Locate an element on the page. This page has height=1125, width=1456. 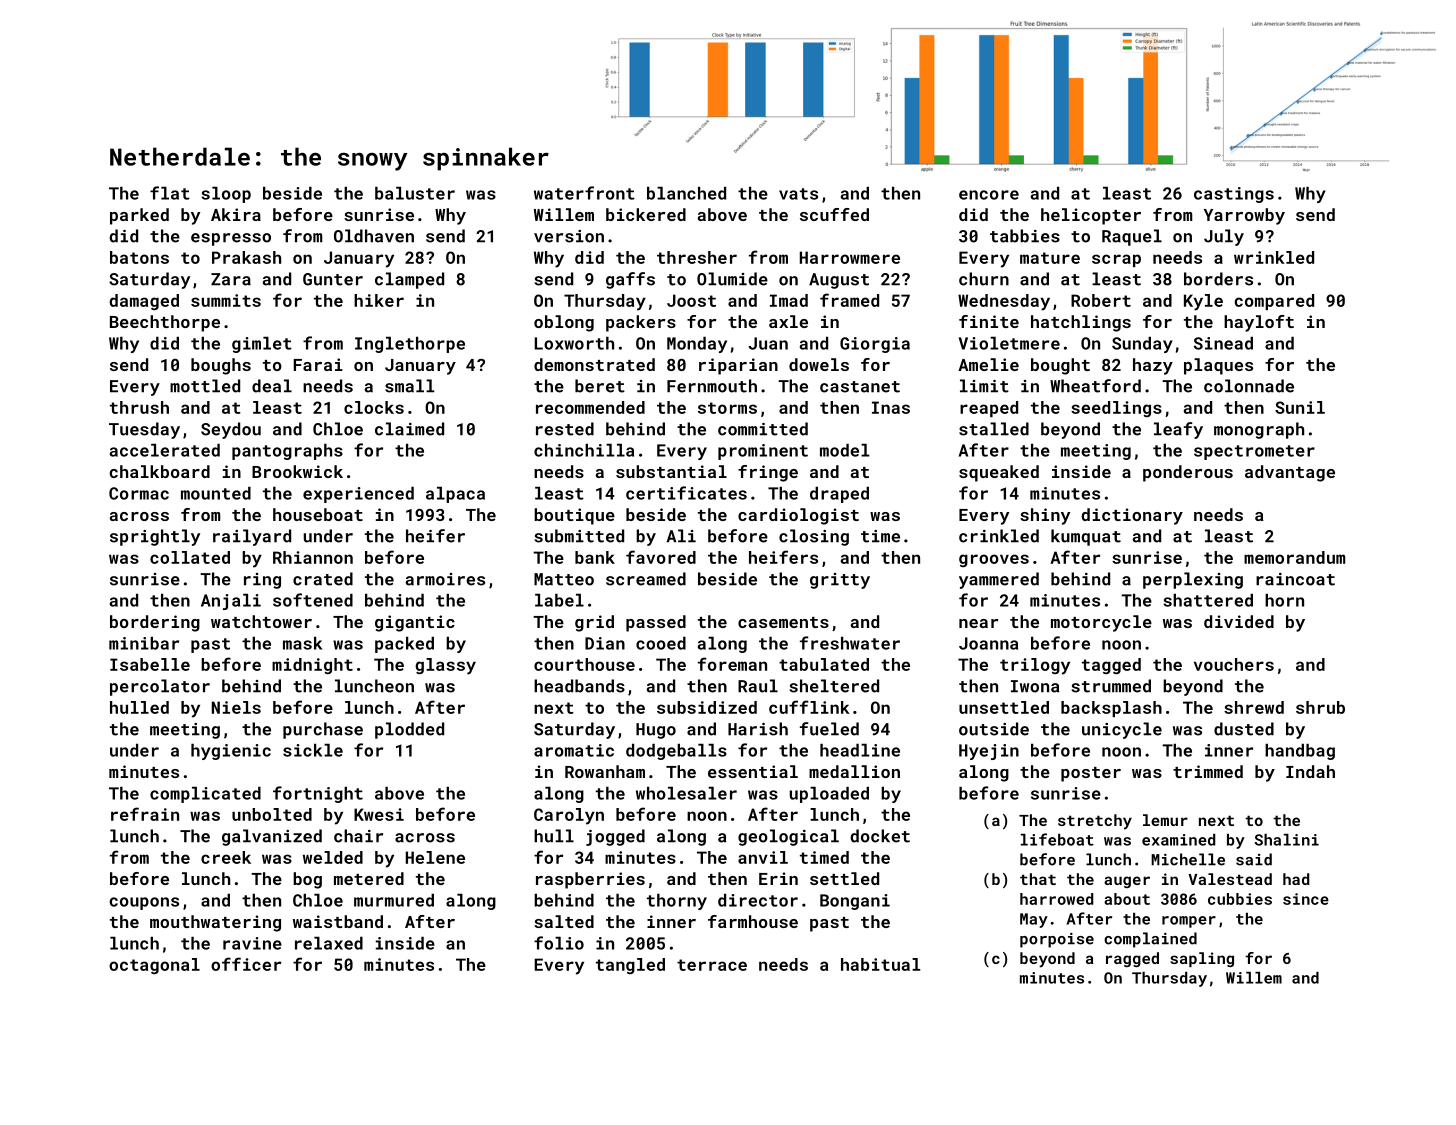
ragged is located at coordinates (1132, 959).
